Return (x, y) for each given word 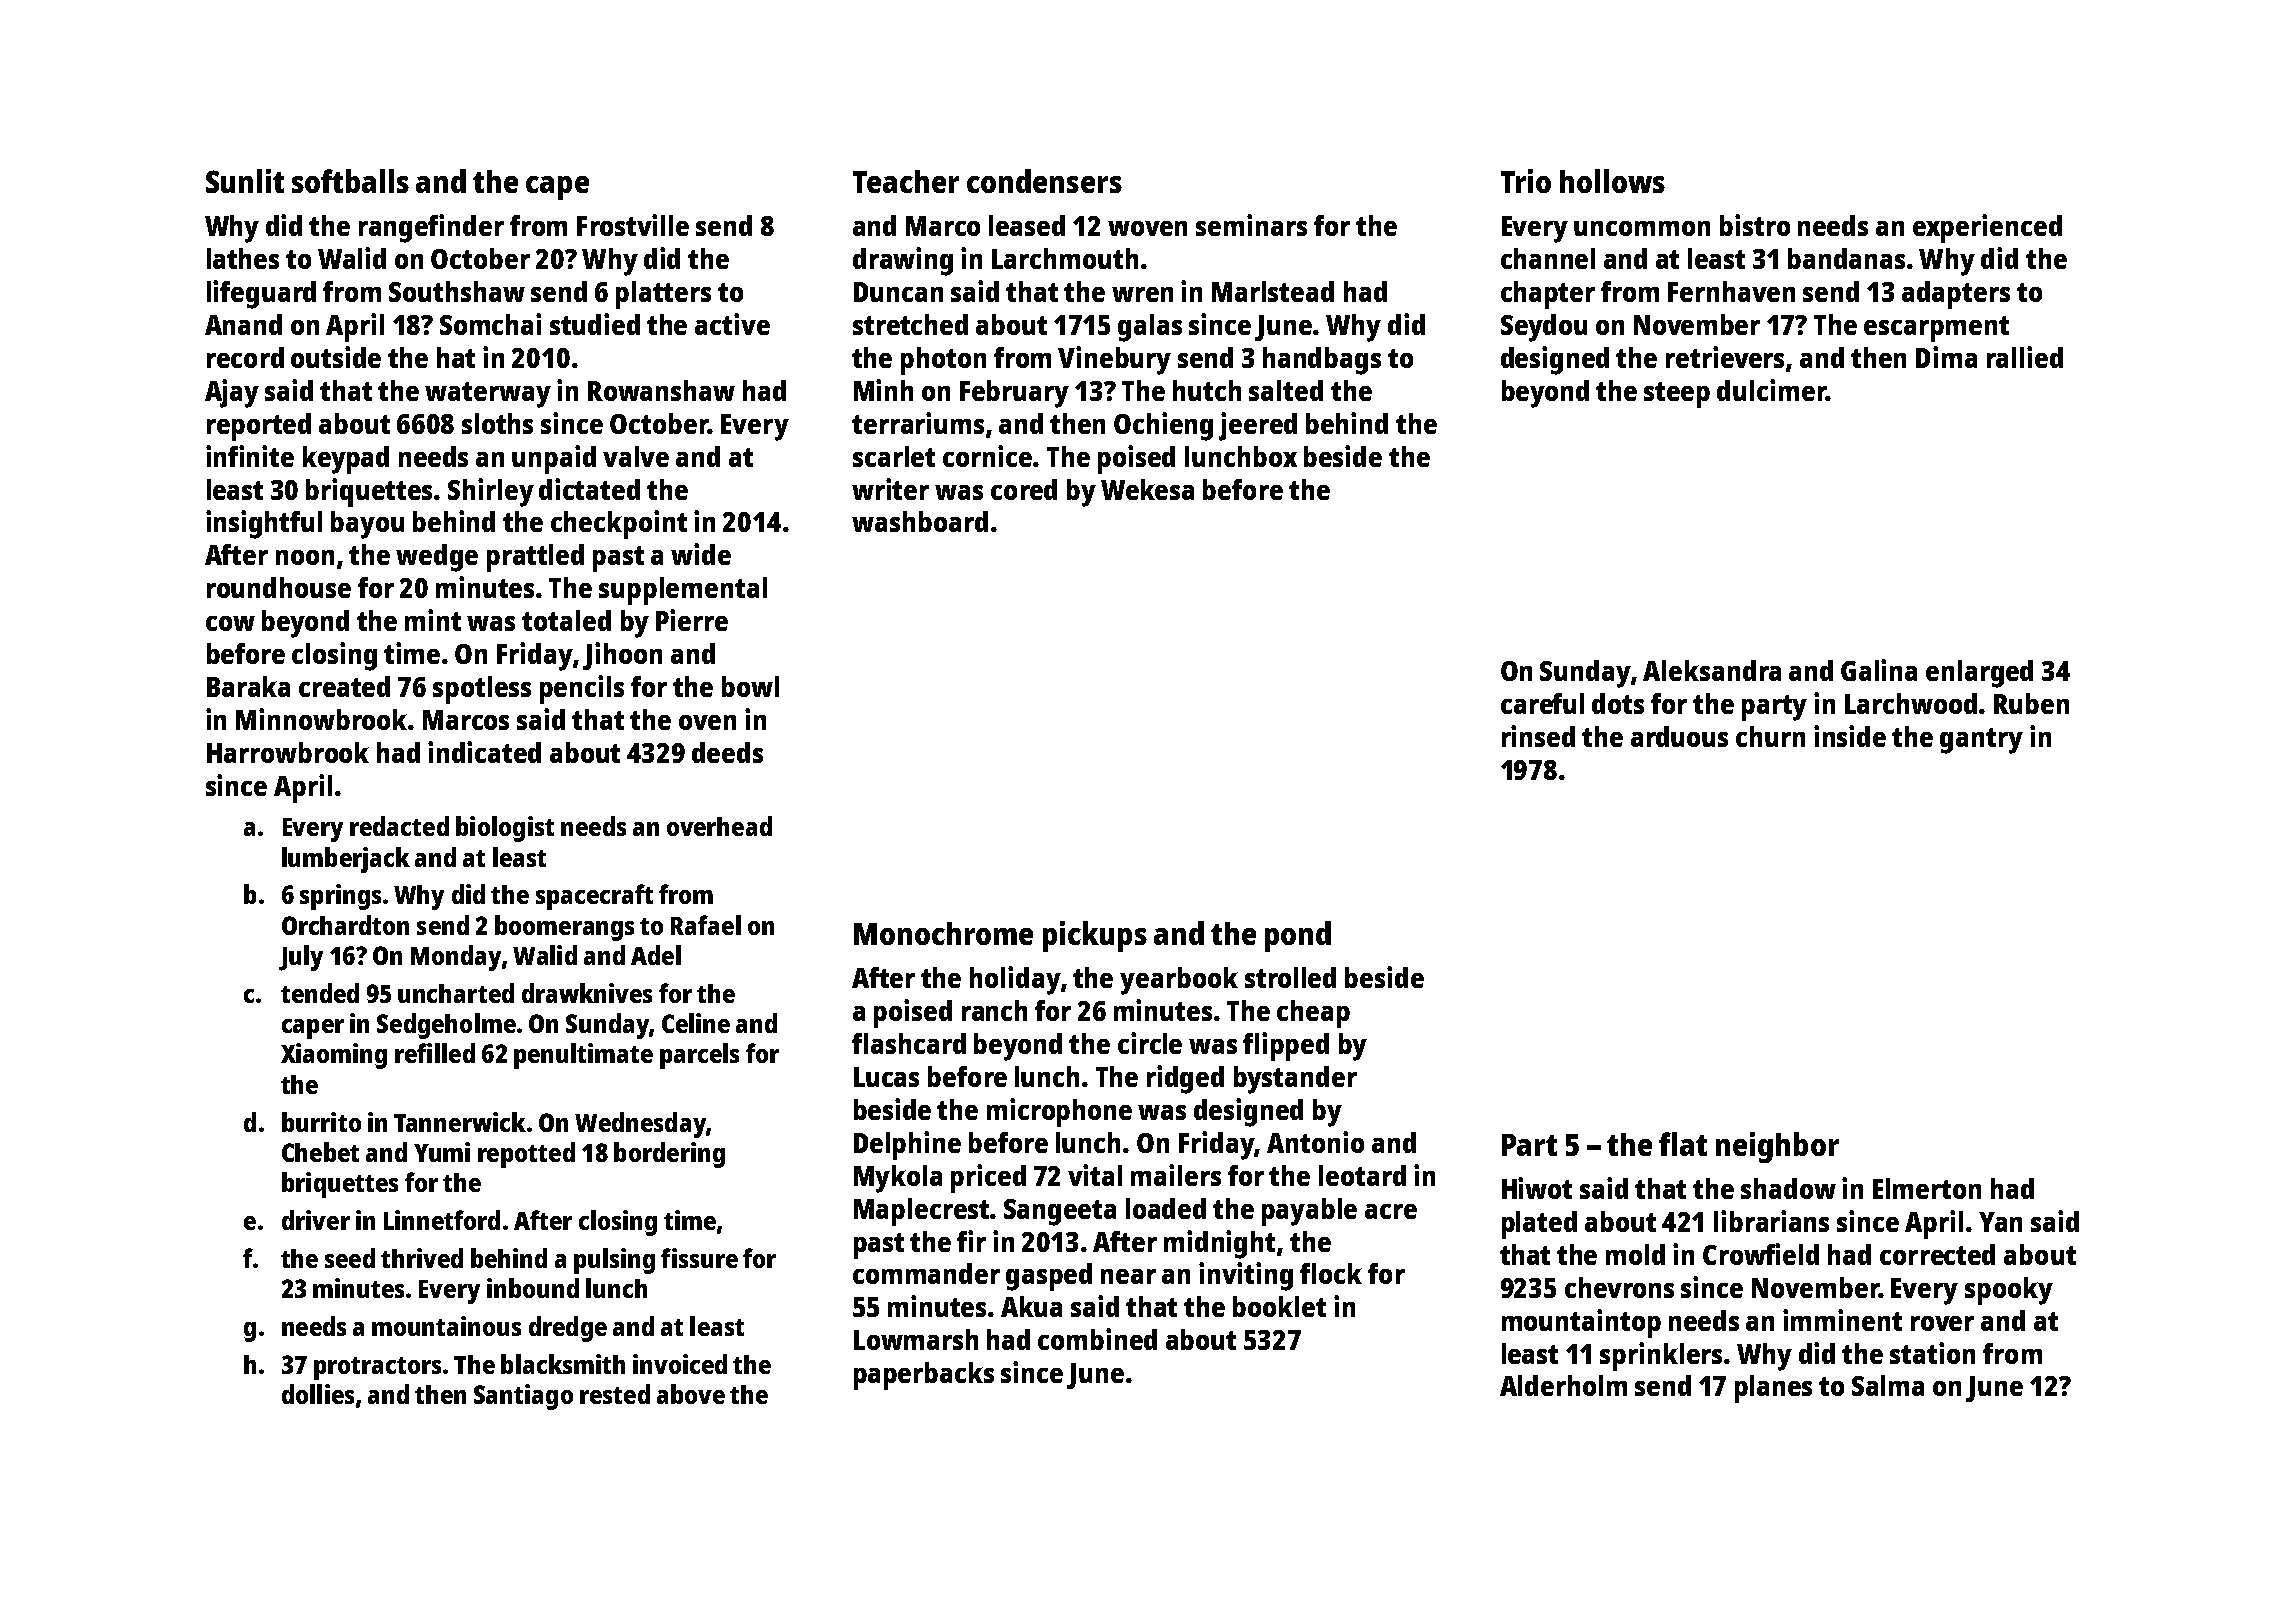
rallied (2025, 357)
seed (350, 1258)
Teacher (906, 181)
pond (1298, 936)
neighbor (1777, 1147)
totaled (566, 620)
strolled (1290, 977)
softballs (350, 181)
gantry (1981, 741)
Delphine (907, 1145)
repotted (526, 1155)
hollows (1612, 181)
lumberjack (346, 860)
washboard (920, 521)
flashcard (909, 1043)
